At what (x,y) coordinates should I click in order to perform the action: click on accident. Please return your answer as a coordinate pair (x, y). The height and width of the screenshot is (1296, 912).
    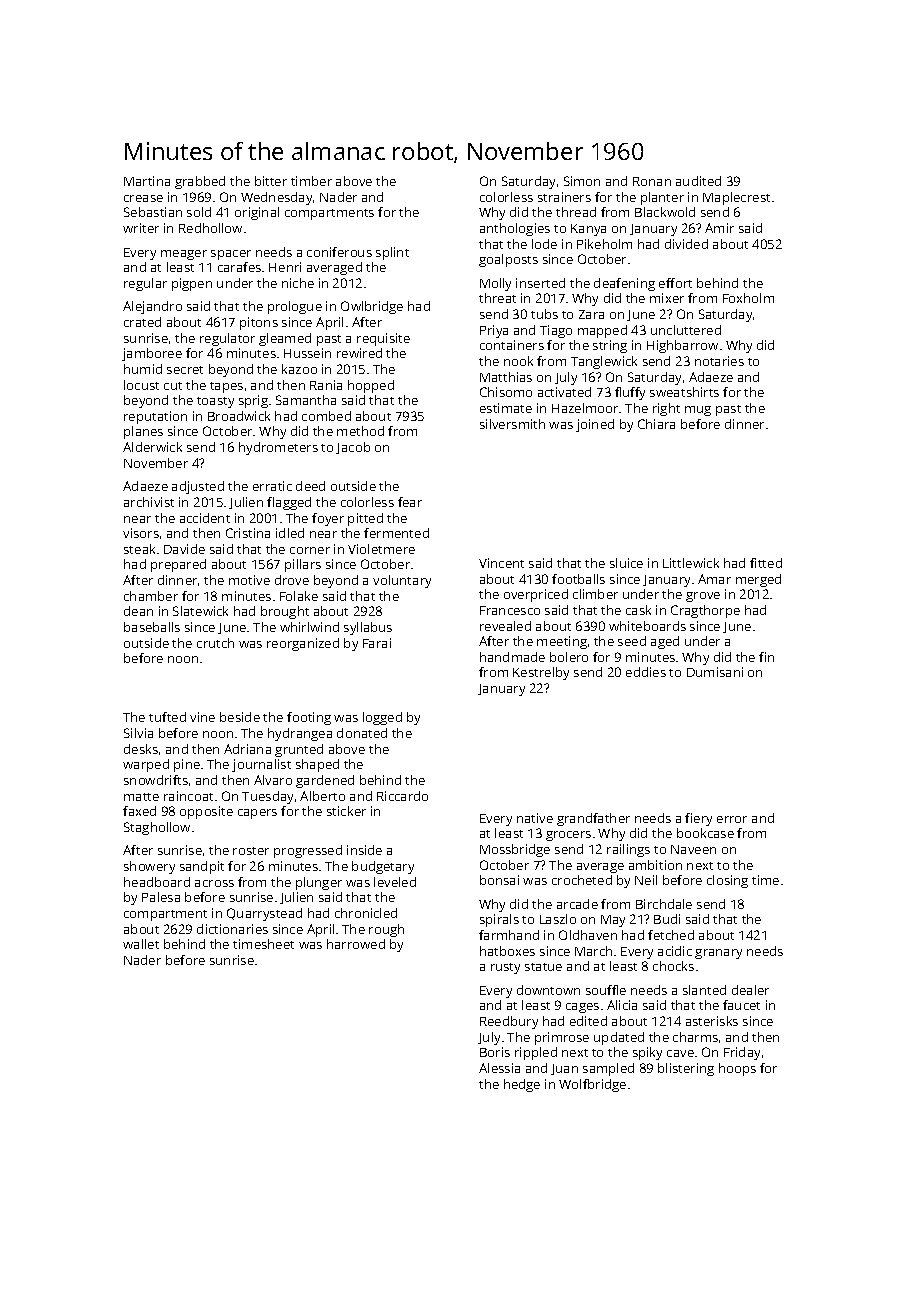
    Looking at the image, I should click on (205, 518).
